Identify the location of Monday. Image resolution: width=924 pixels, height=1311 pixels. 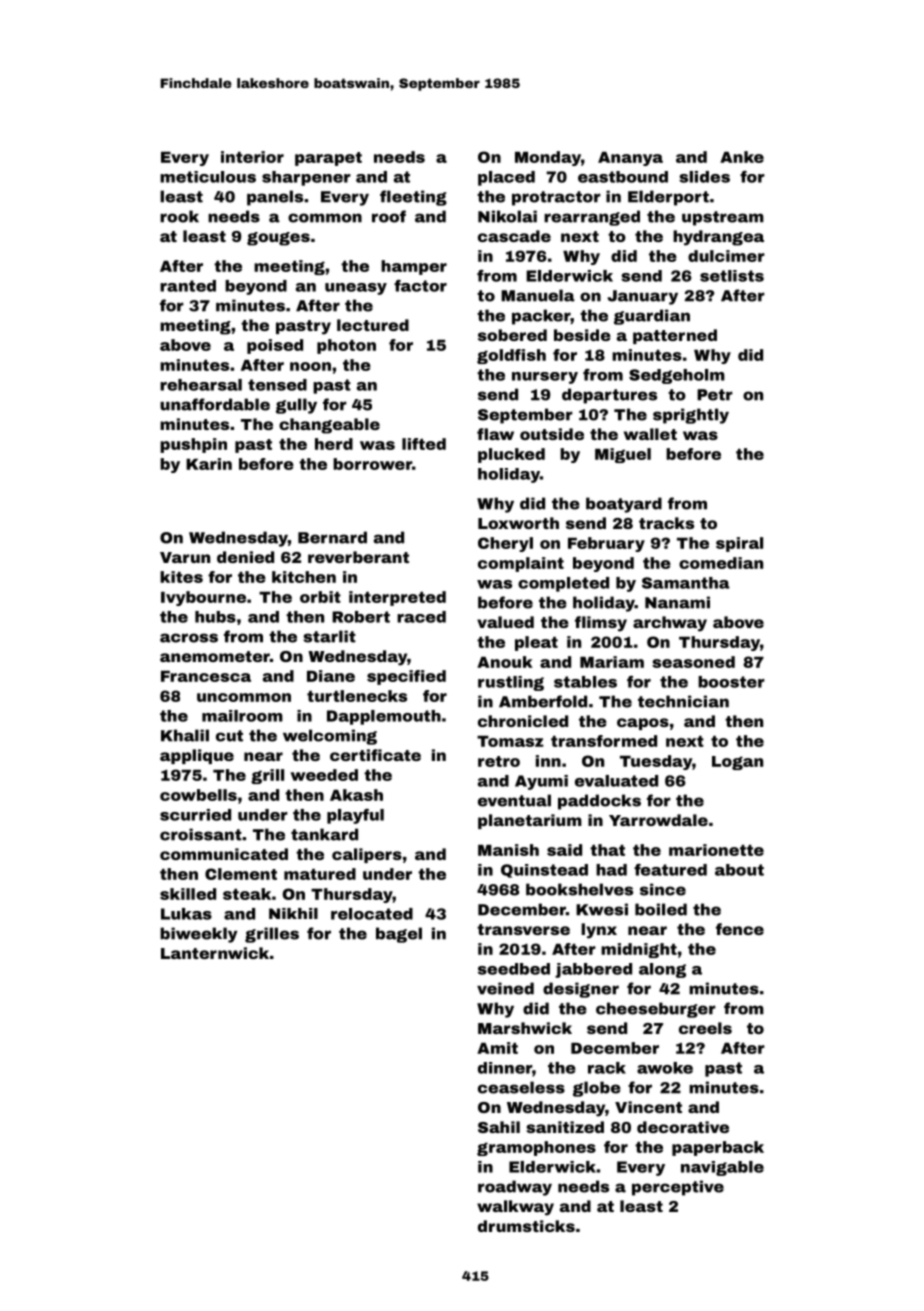
(548, 158).
